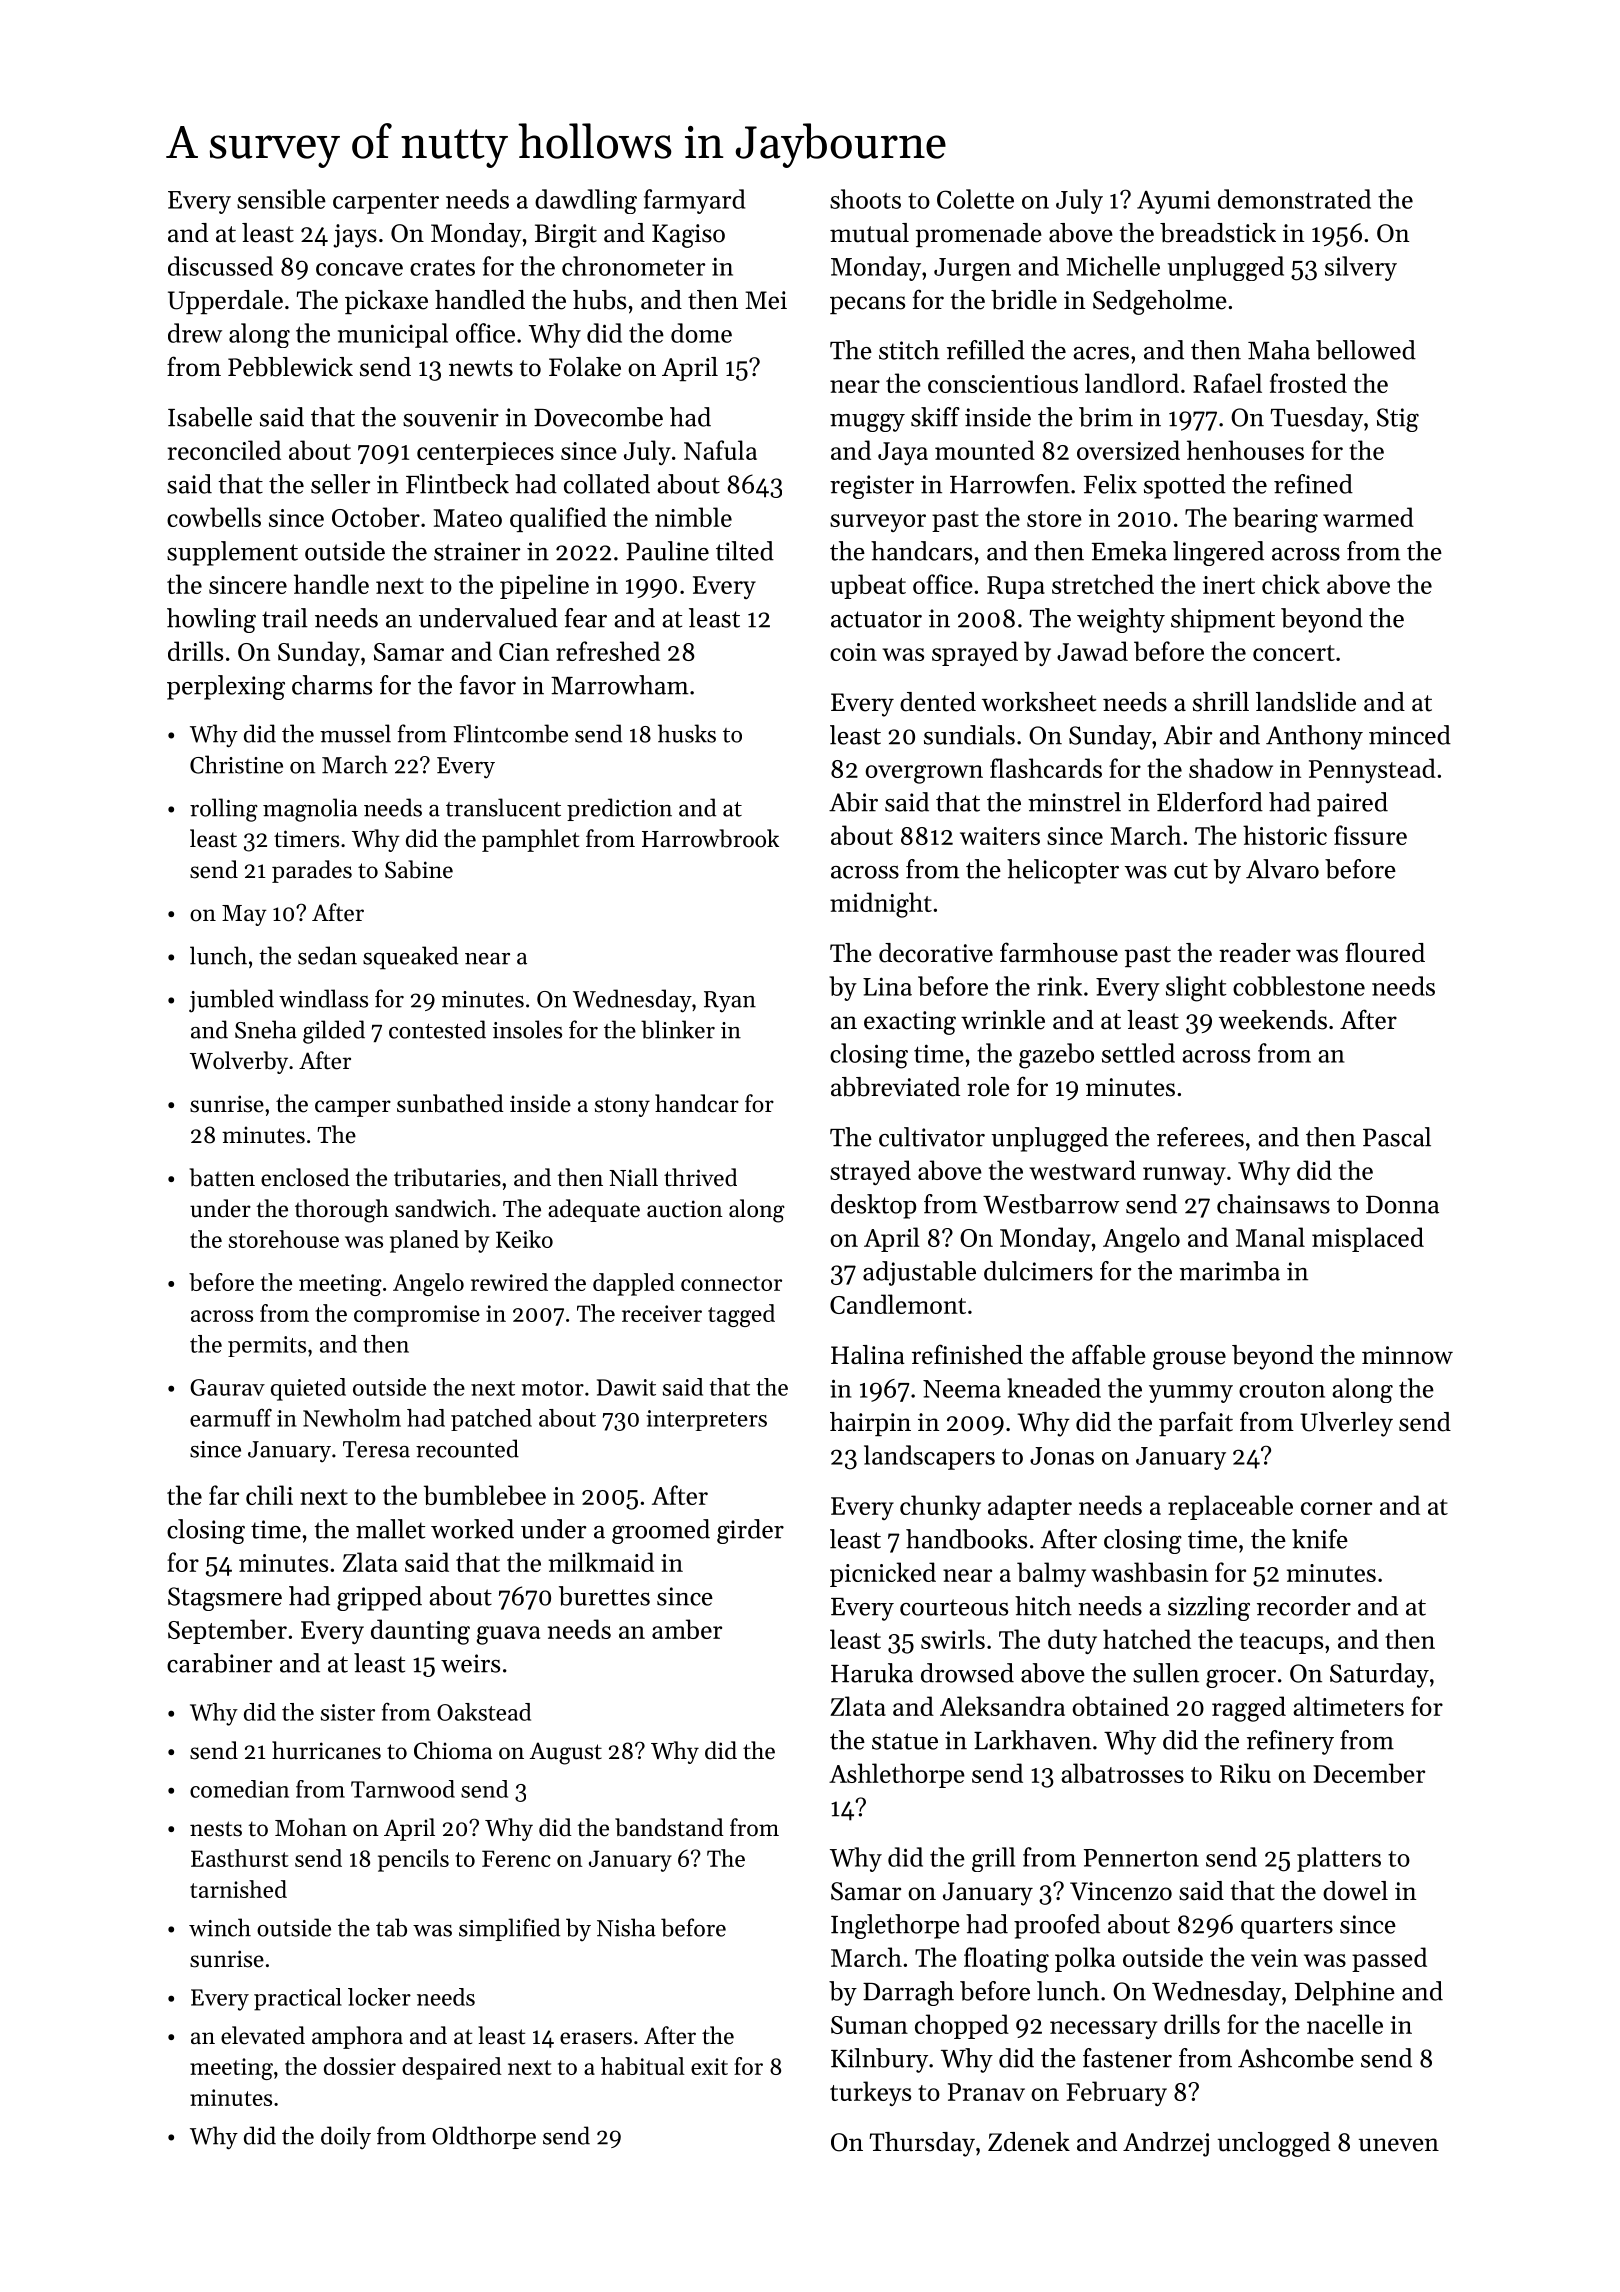 The width and height of the screenshot is (1620, 2292). Describe the element at coordinates (662, 1313) in the screenshot. I see `receiver` at that location.
